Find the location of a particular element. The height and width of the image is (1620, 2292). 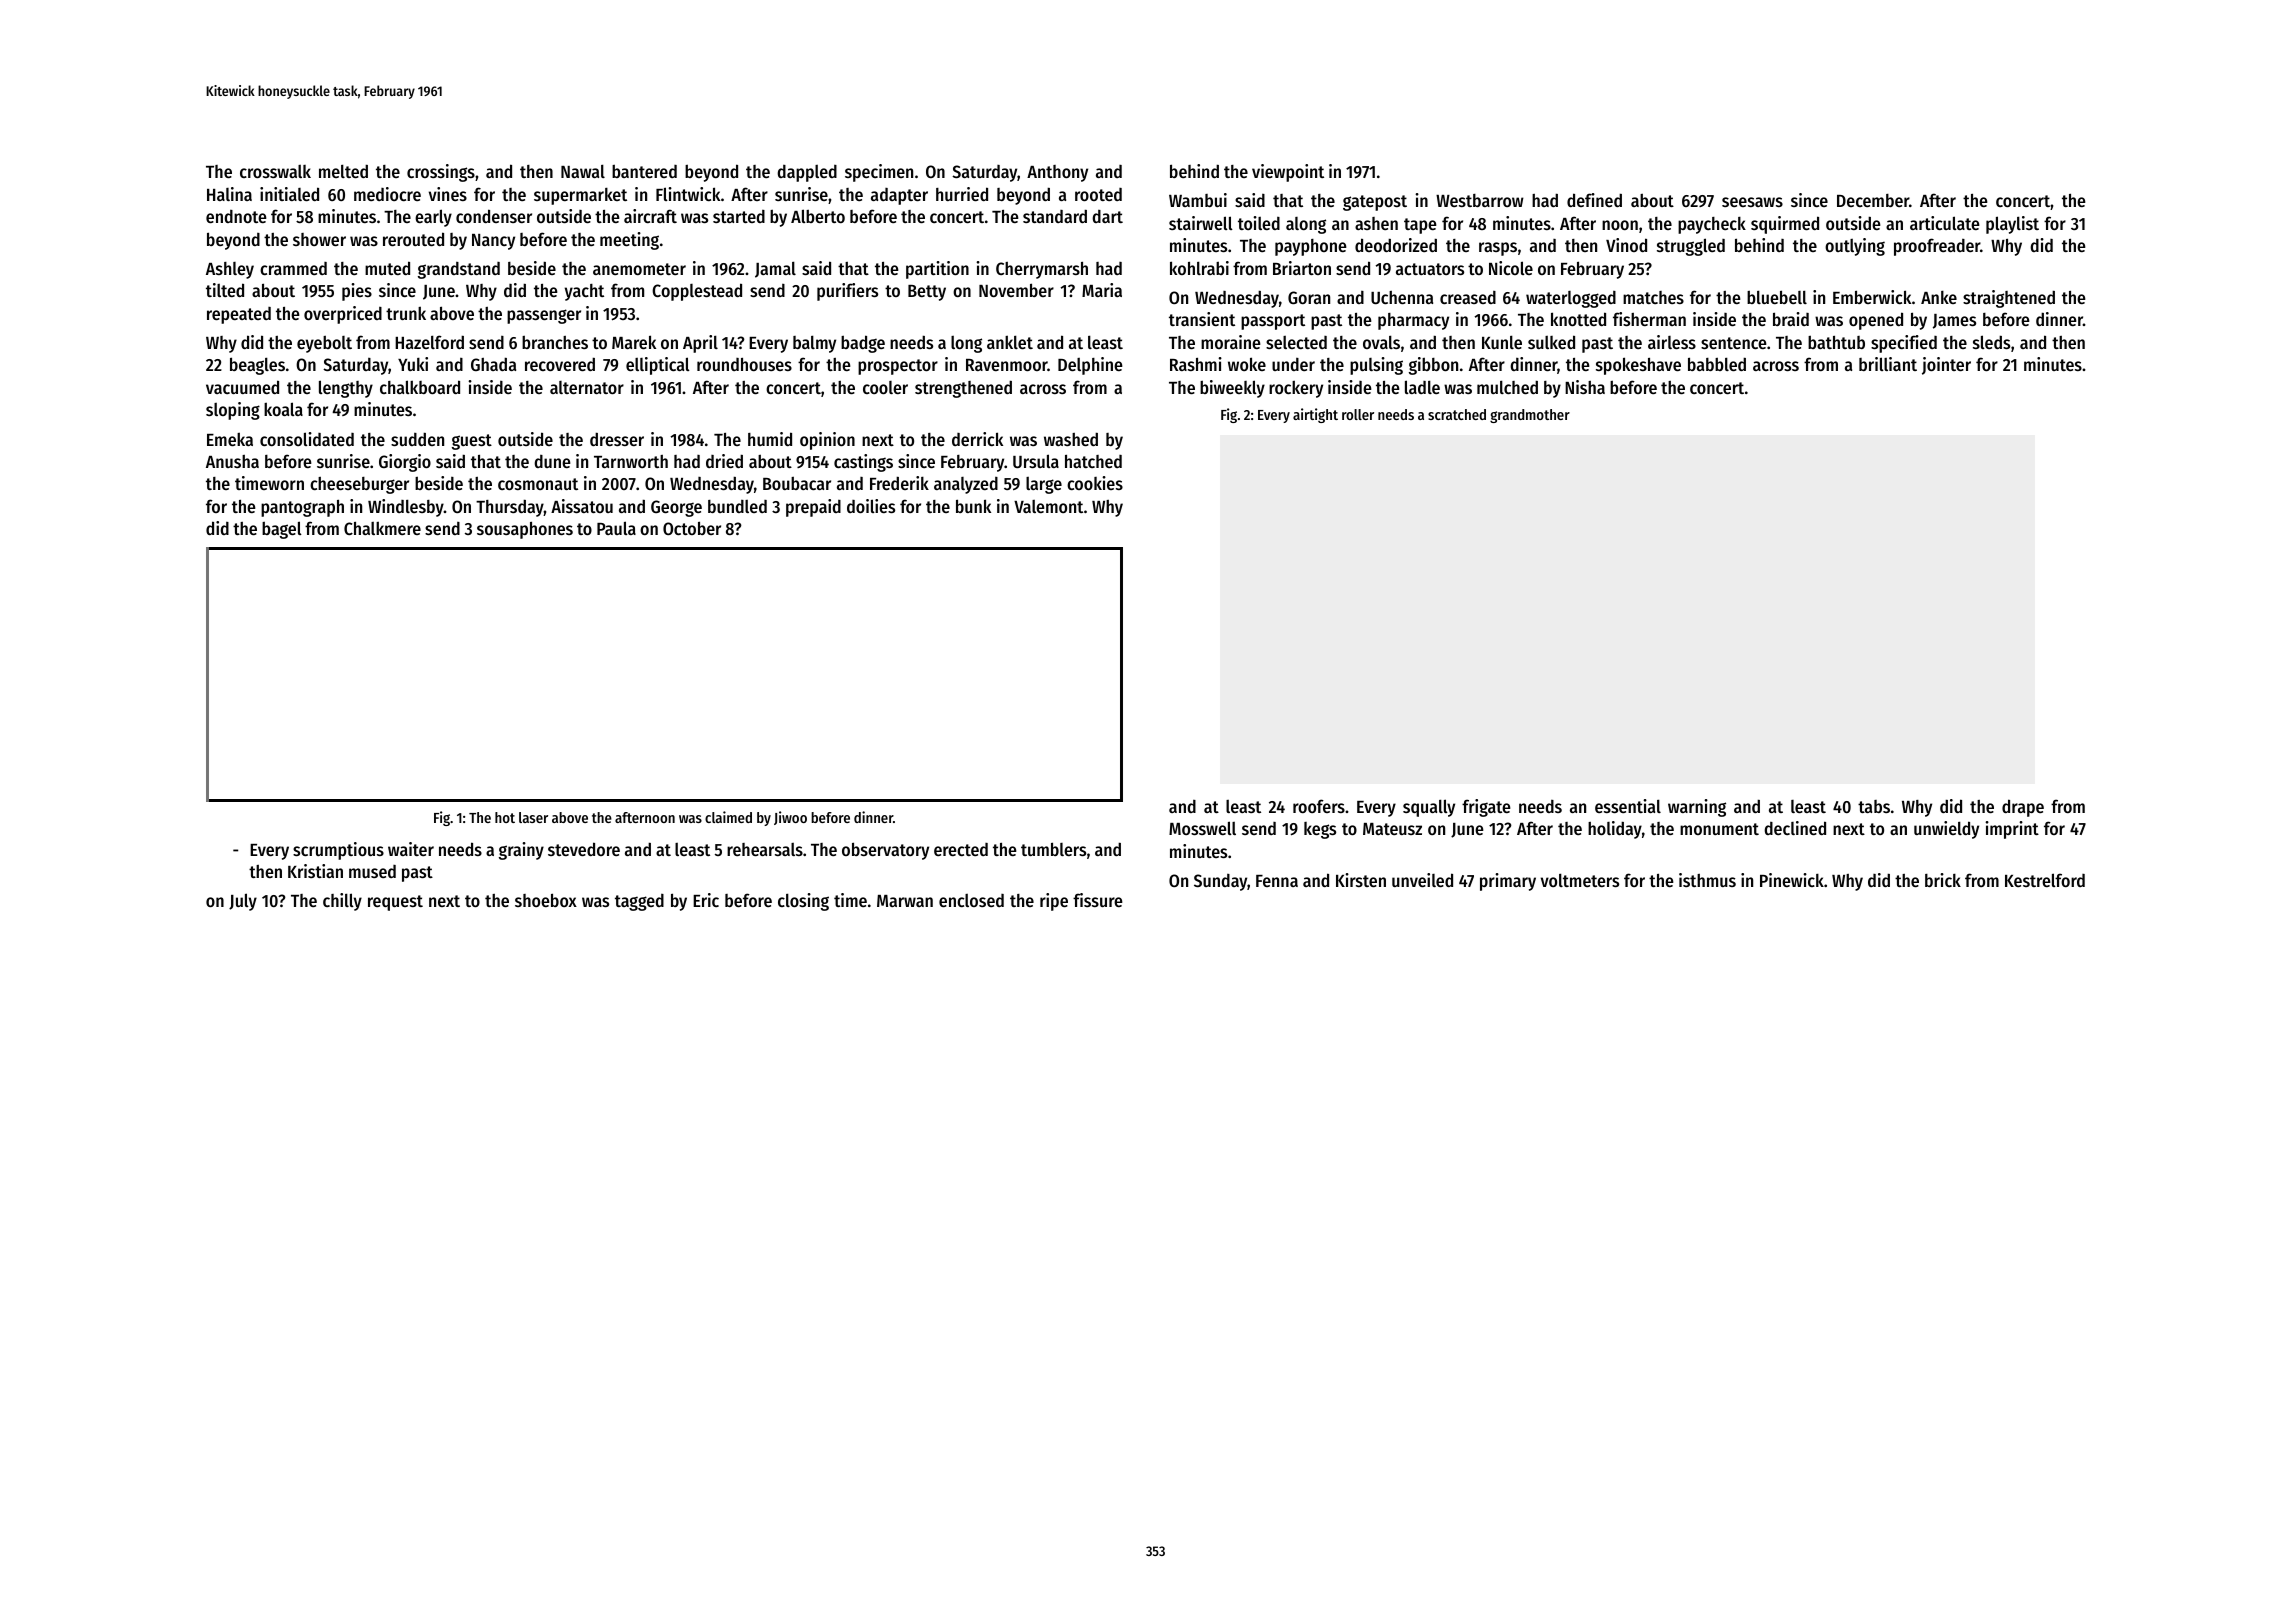

viewpoint is located at coordinates (1288, 173).
